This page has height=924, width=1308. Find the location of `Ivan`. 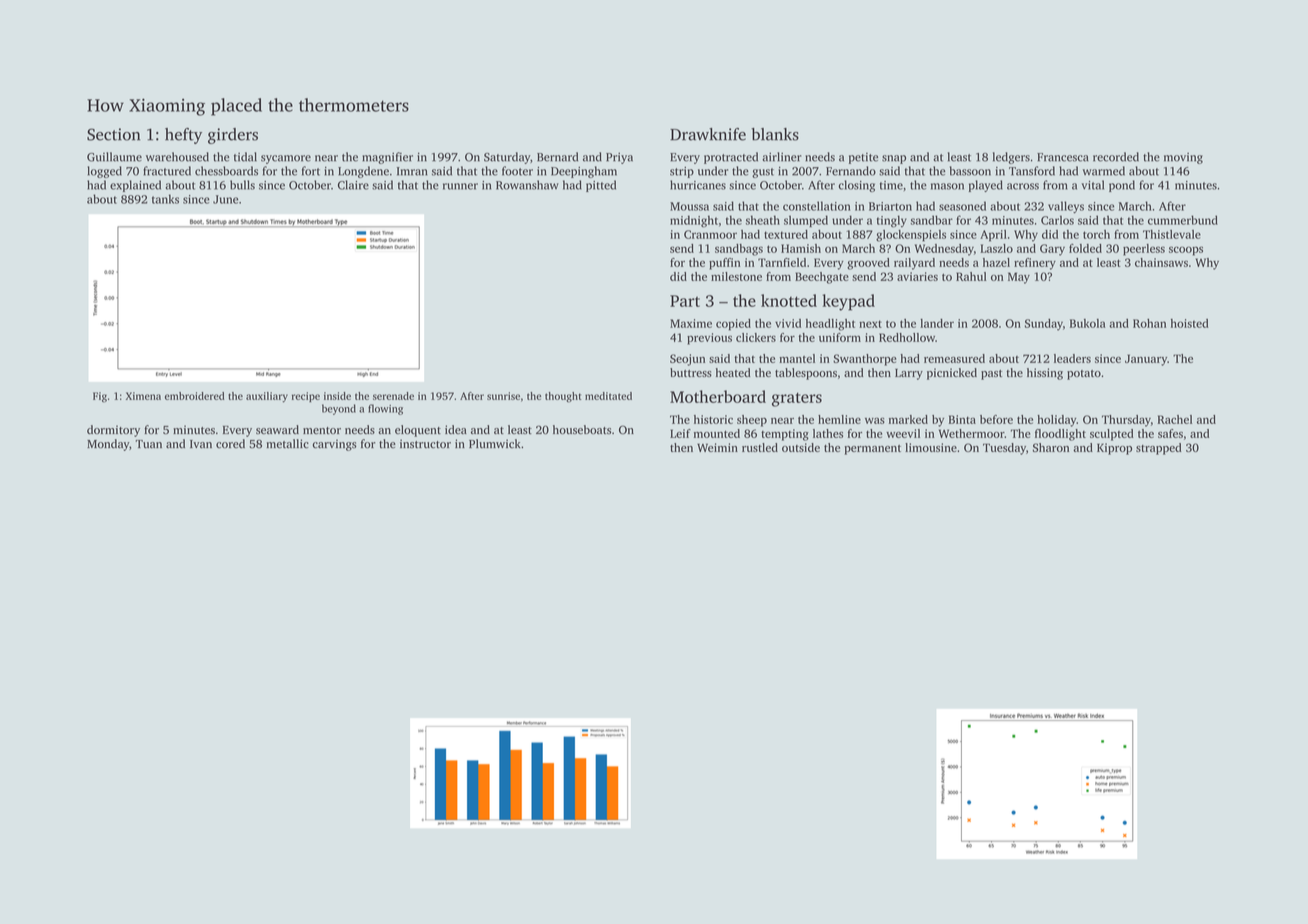

Ivan is located at coordinates (201, 444).
